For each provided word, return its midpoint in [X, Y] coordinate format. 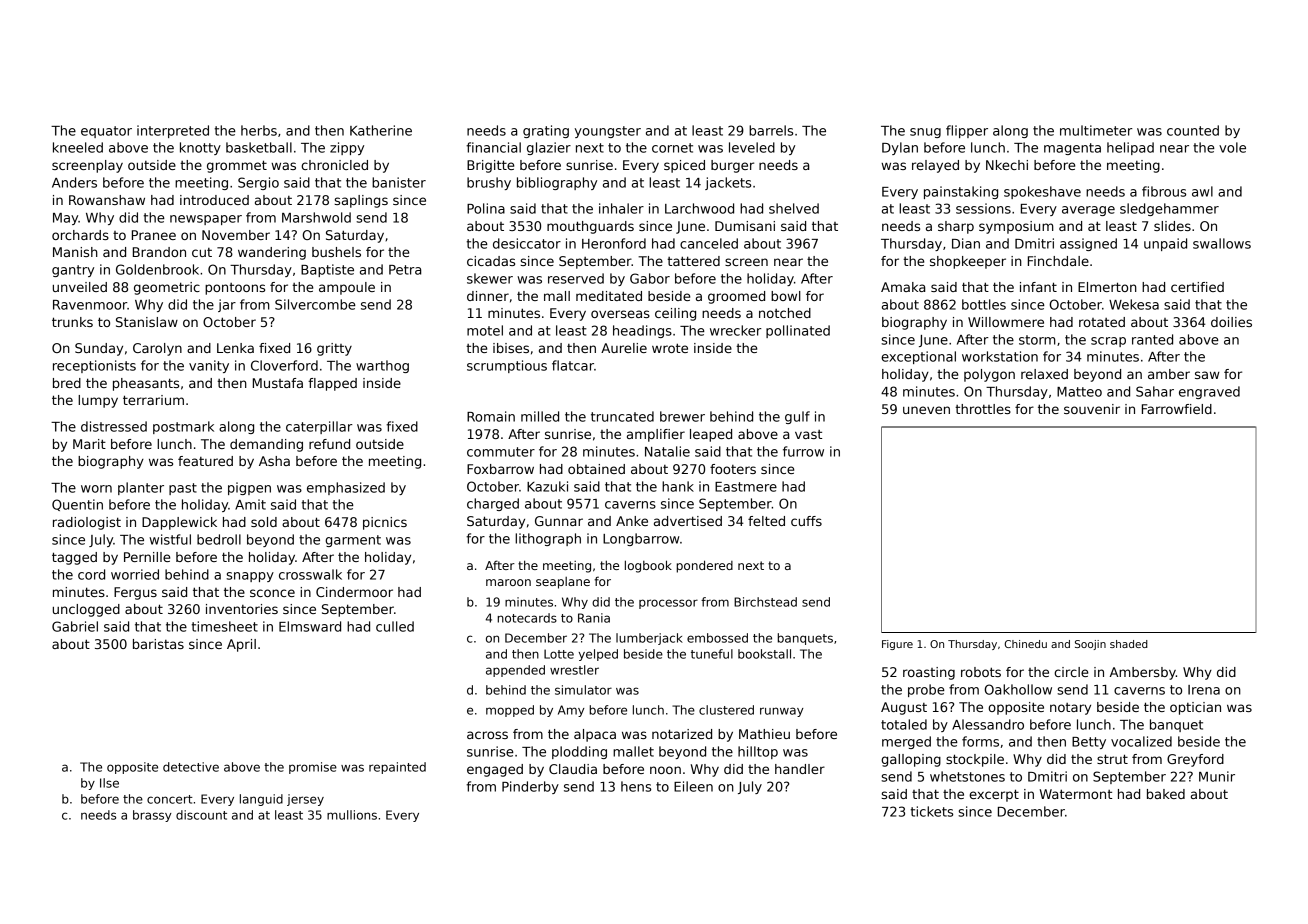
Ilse [109, 783]
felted [766, 521]
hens [636, 786]
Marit [89, 444]
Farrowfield [1177, 409]
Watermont [1076, 794]
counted [1193, 130]
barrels [771, 130]
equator [106, 132]
